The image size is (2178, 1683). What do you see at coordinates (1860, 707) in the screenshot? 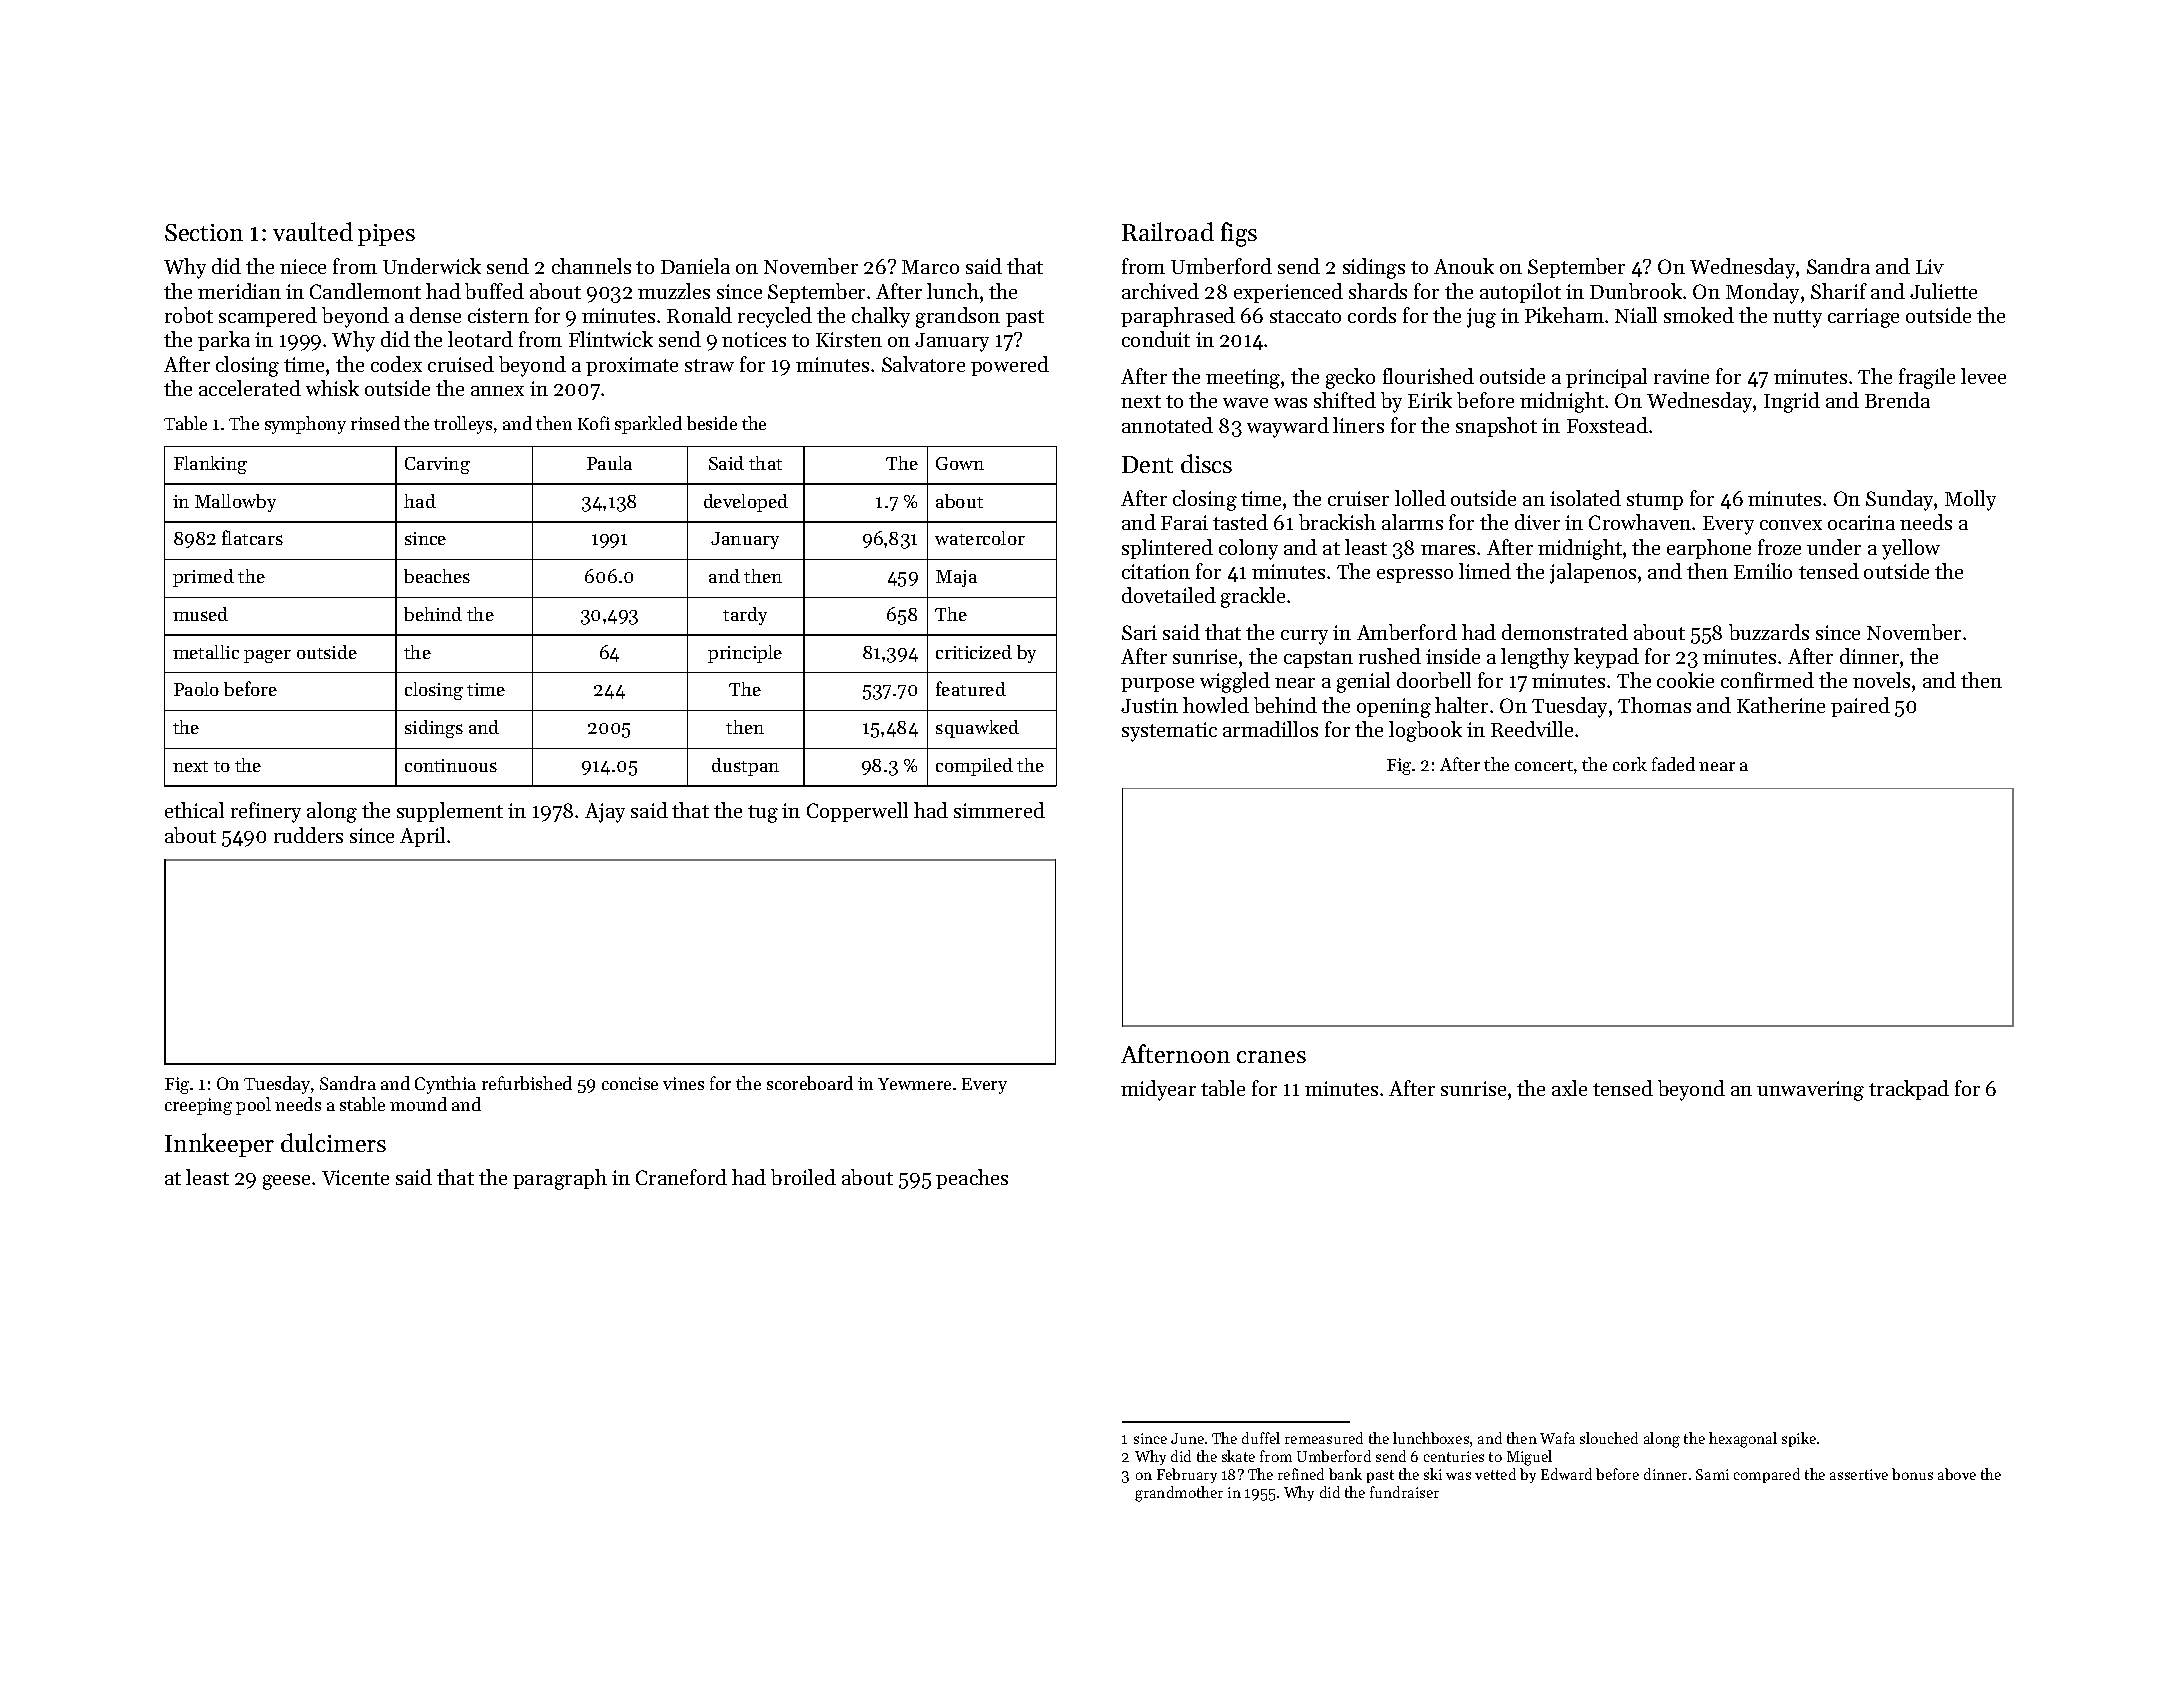
I see `paired` at bounding box center [1860, 707].
